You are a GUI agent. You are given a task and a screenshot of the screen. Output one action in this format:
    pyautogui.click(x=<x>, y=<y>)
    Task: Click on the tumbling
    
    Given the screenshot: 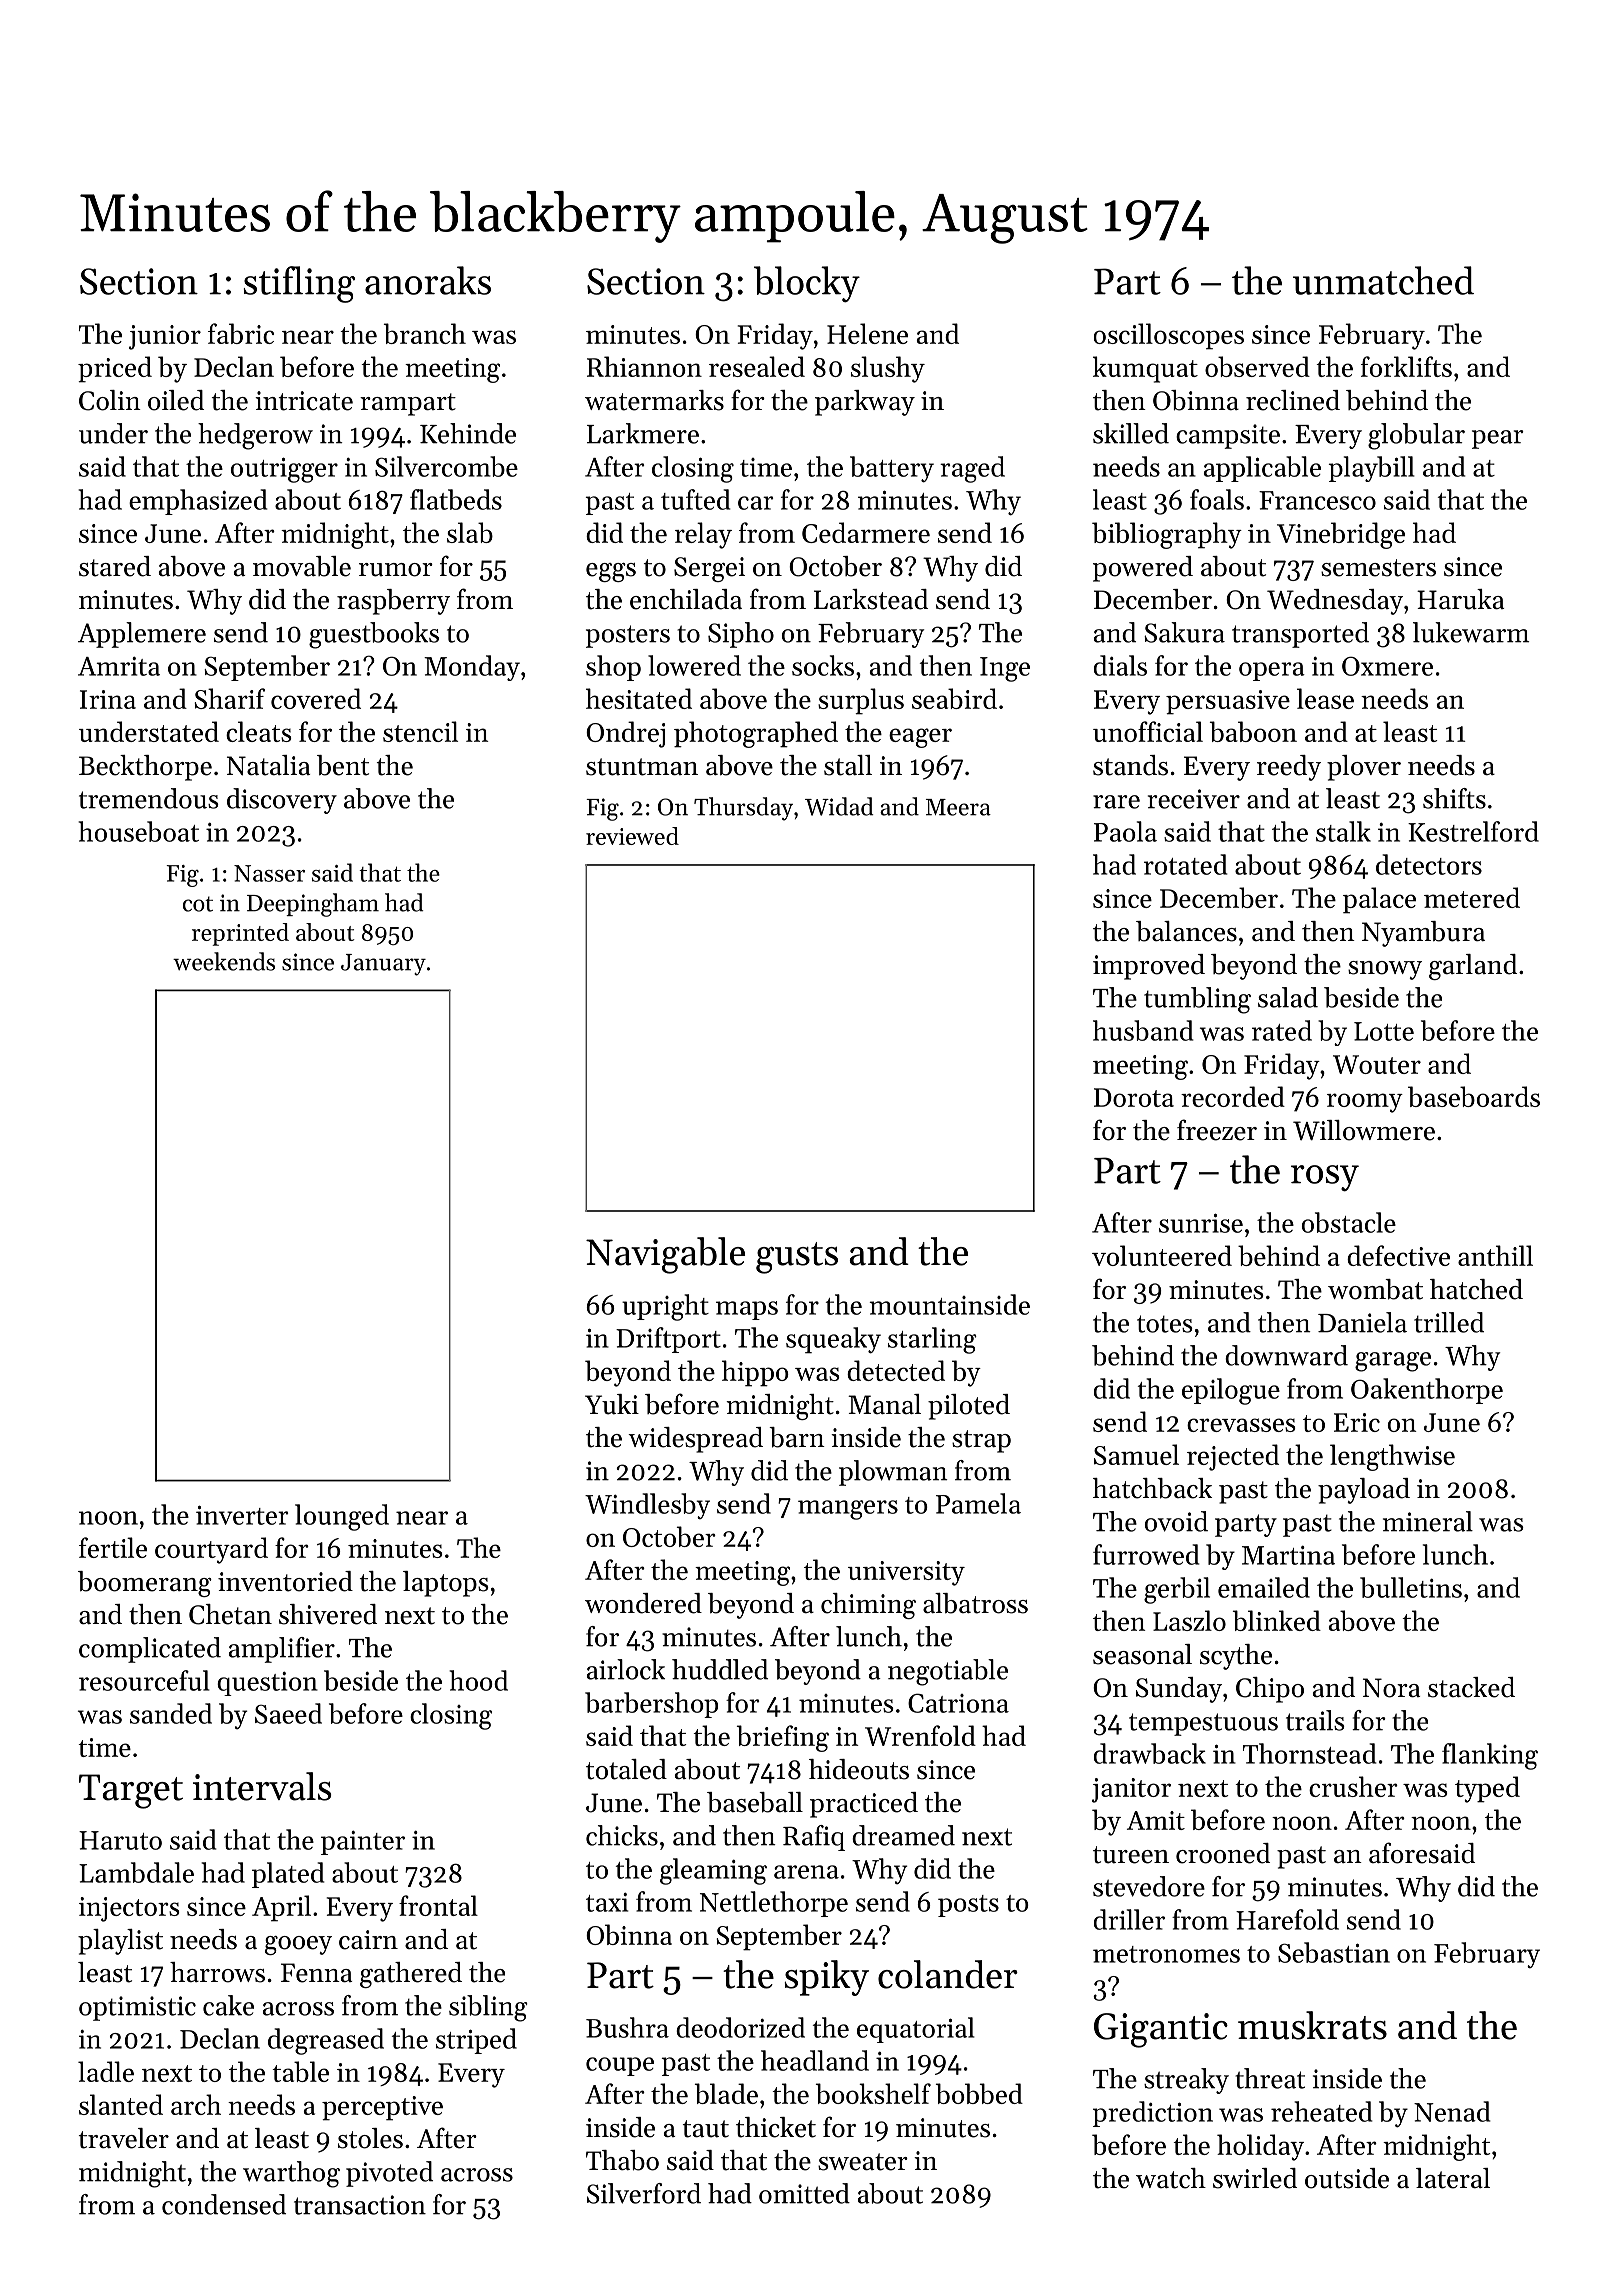 What is the action you would take?
    pyautogui.click(x=1197, y=1000)
